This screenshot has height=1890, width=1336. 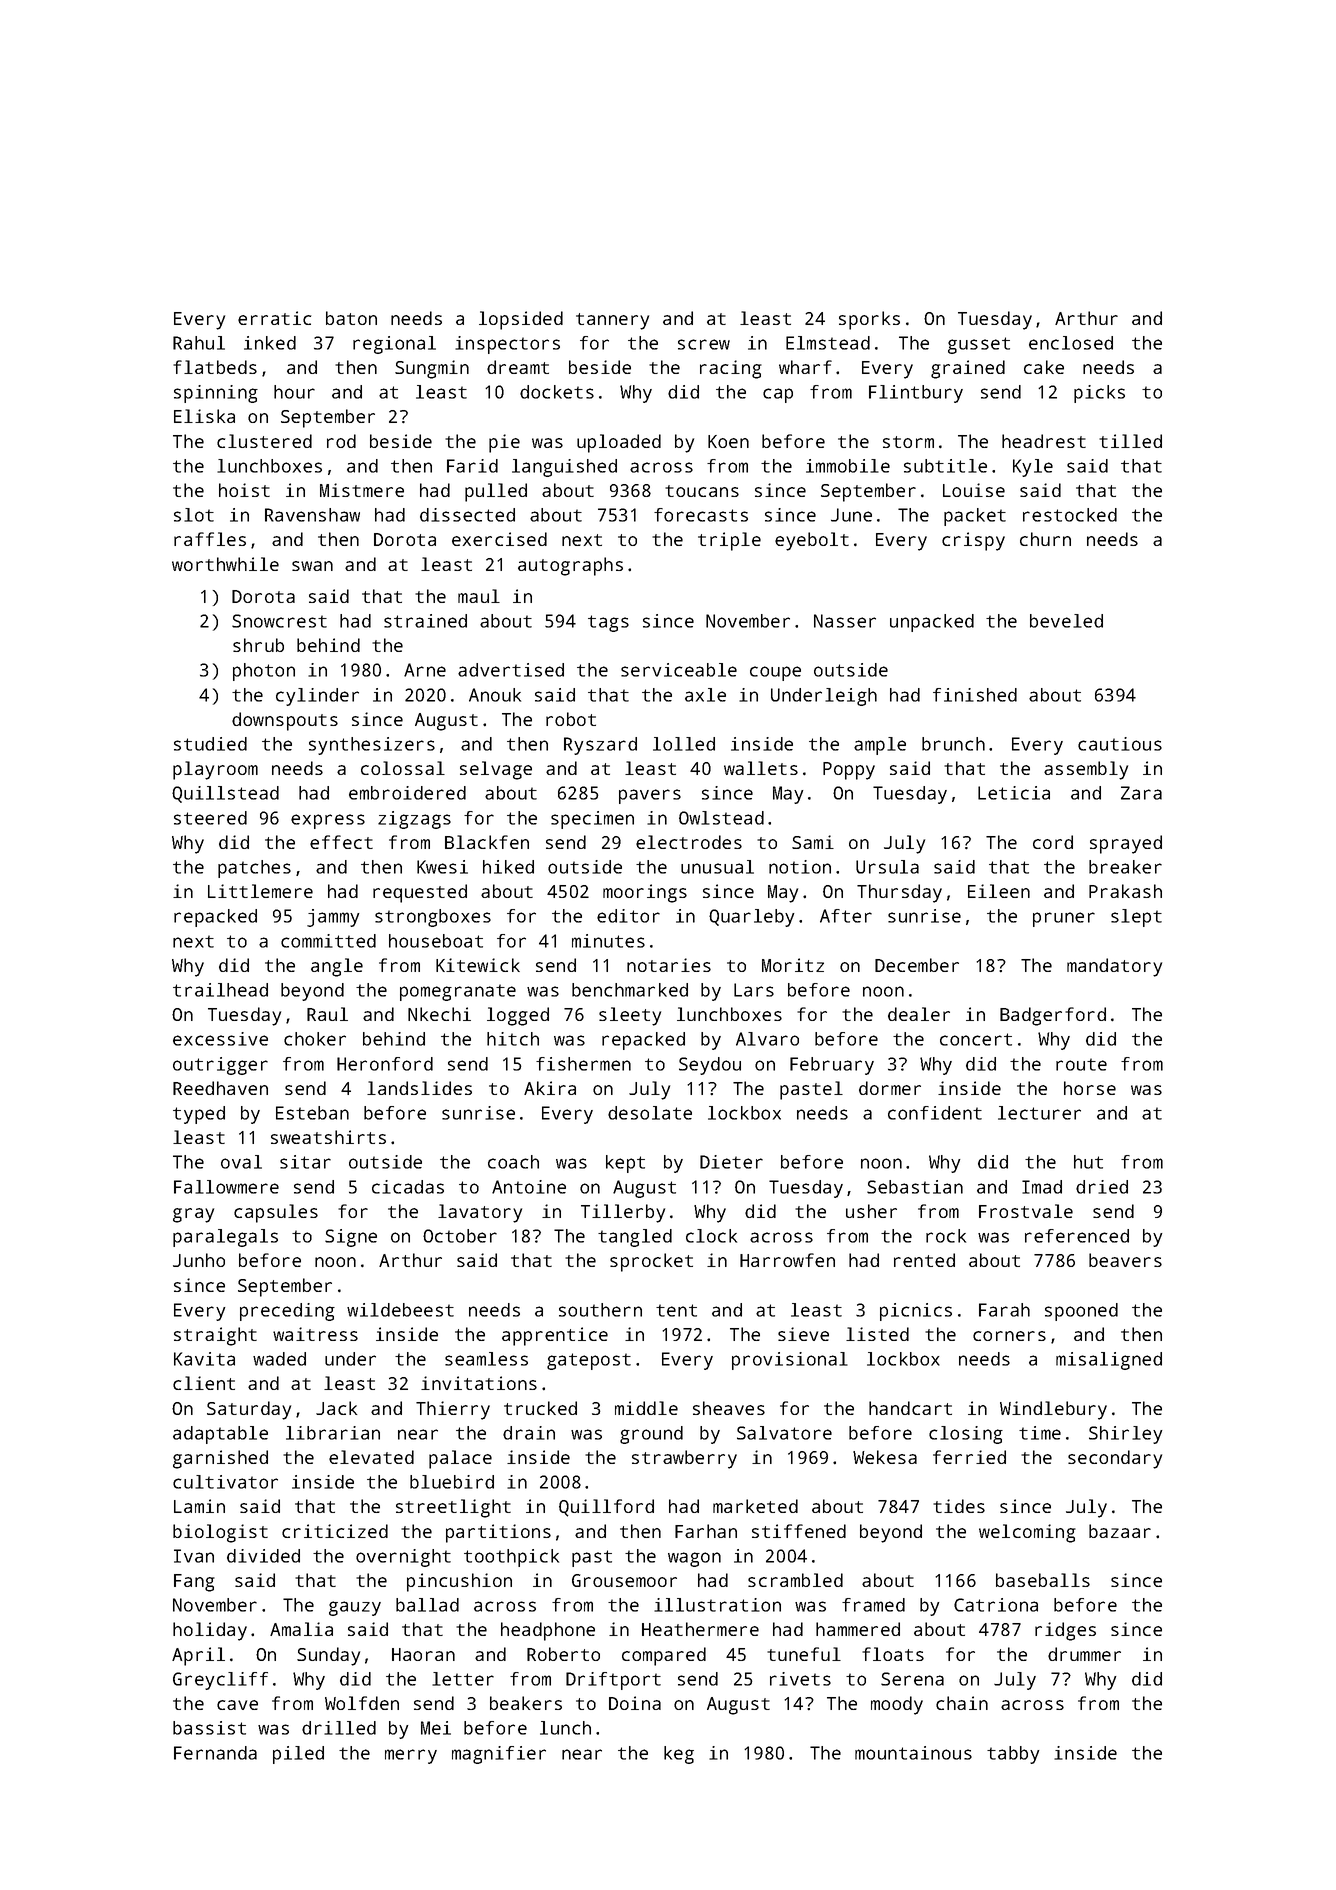 I want to click on sporks, so click(x=869, y=320).
